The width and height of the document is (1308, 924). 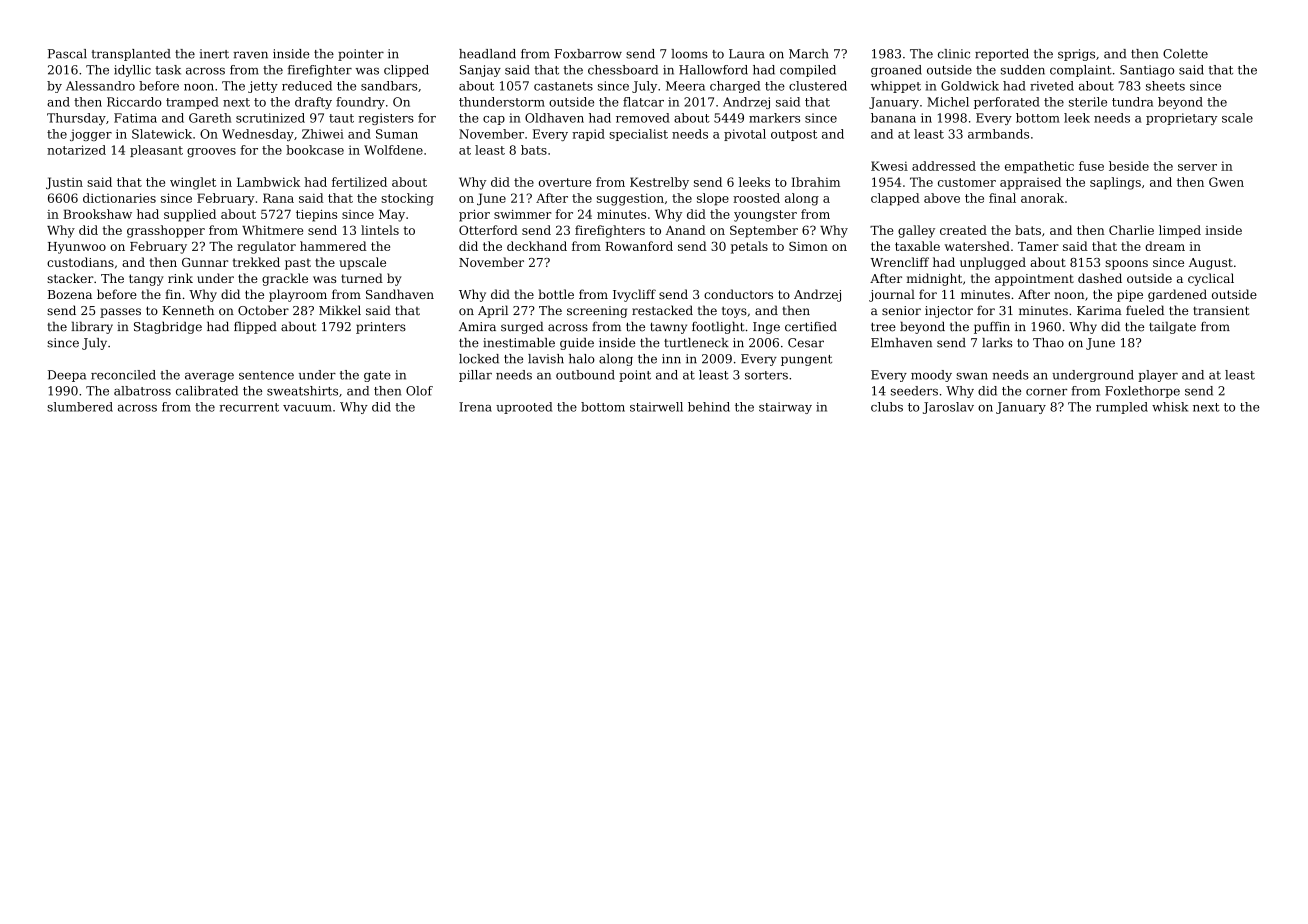 What do you see at coordinates (67, 54) in the document?
I see `Pascal` at bounding box center [67, 54].
